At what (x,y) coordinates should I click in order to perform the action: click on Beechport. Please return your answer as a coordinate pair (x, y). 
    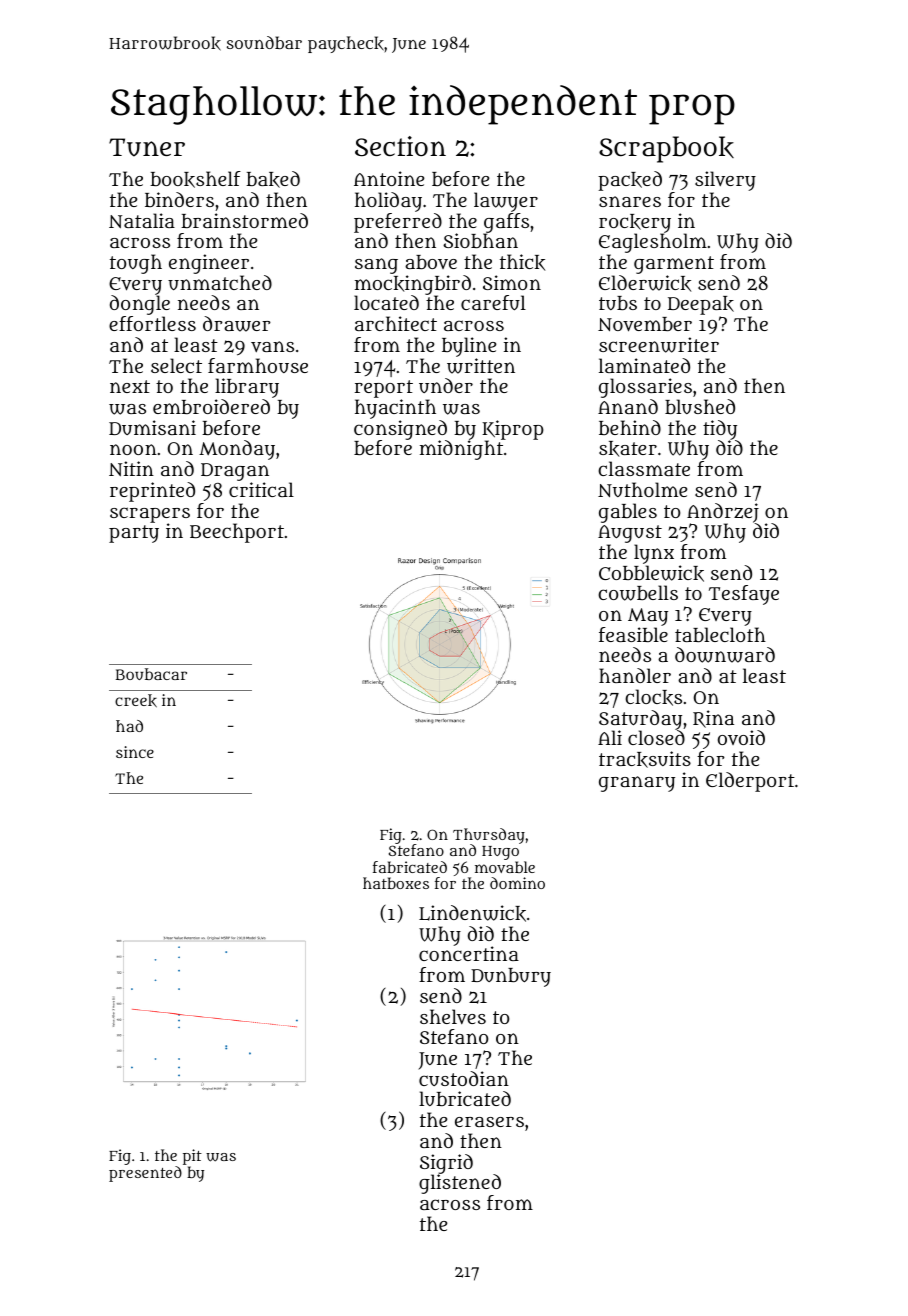
    Looking at the image, I should click on (237, 533).
